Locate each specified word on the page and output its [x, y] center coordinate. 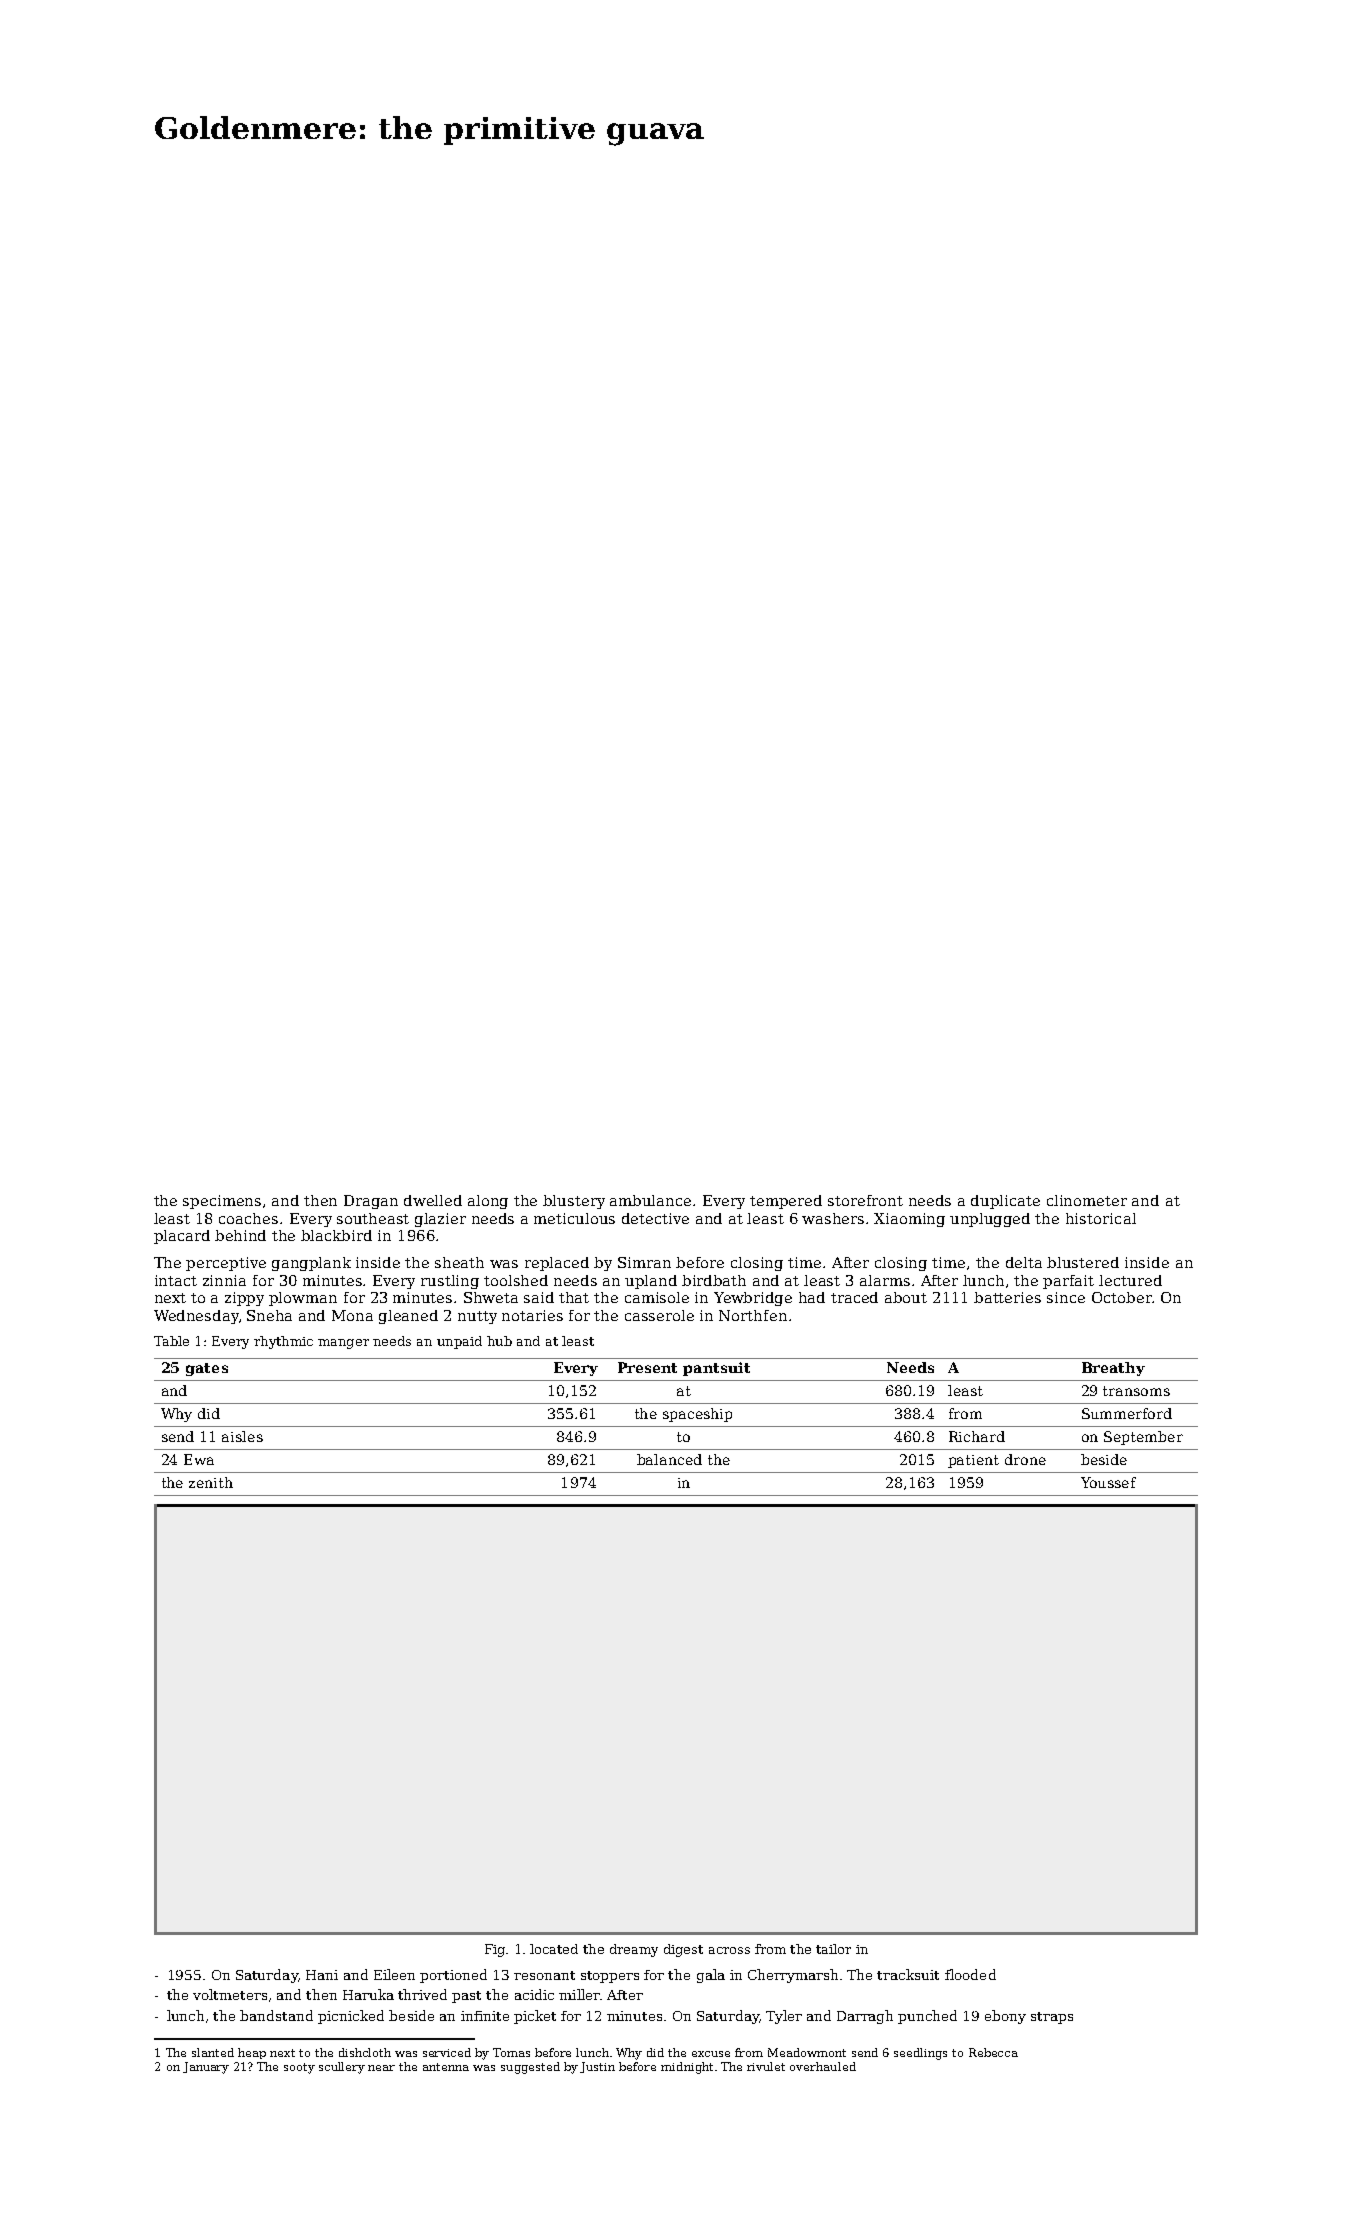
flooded [970, 1974]
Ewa [199, 1459]
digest [683, 1950]
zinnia [224, 1280]
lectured [1130, 1280]
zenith [211, 1482]
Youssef [1108, 1482]
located [554, 1949]
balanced [669, 1459]
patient [973, 1461]
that [574, 1297]
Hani [322, 1975]
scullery [342, 2068]
